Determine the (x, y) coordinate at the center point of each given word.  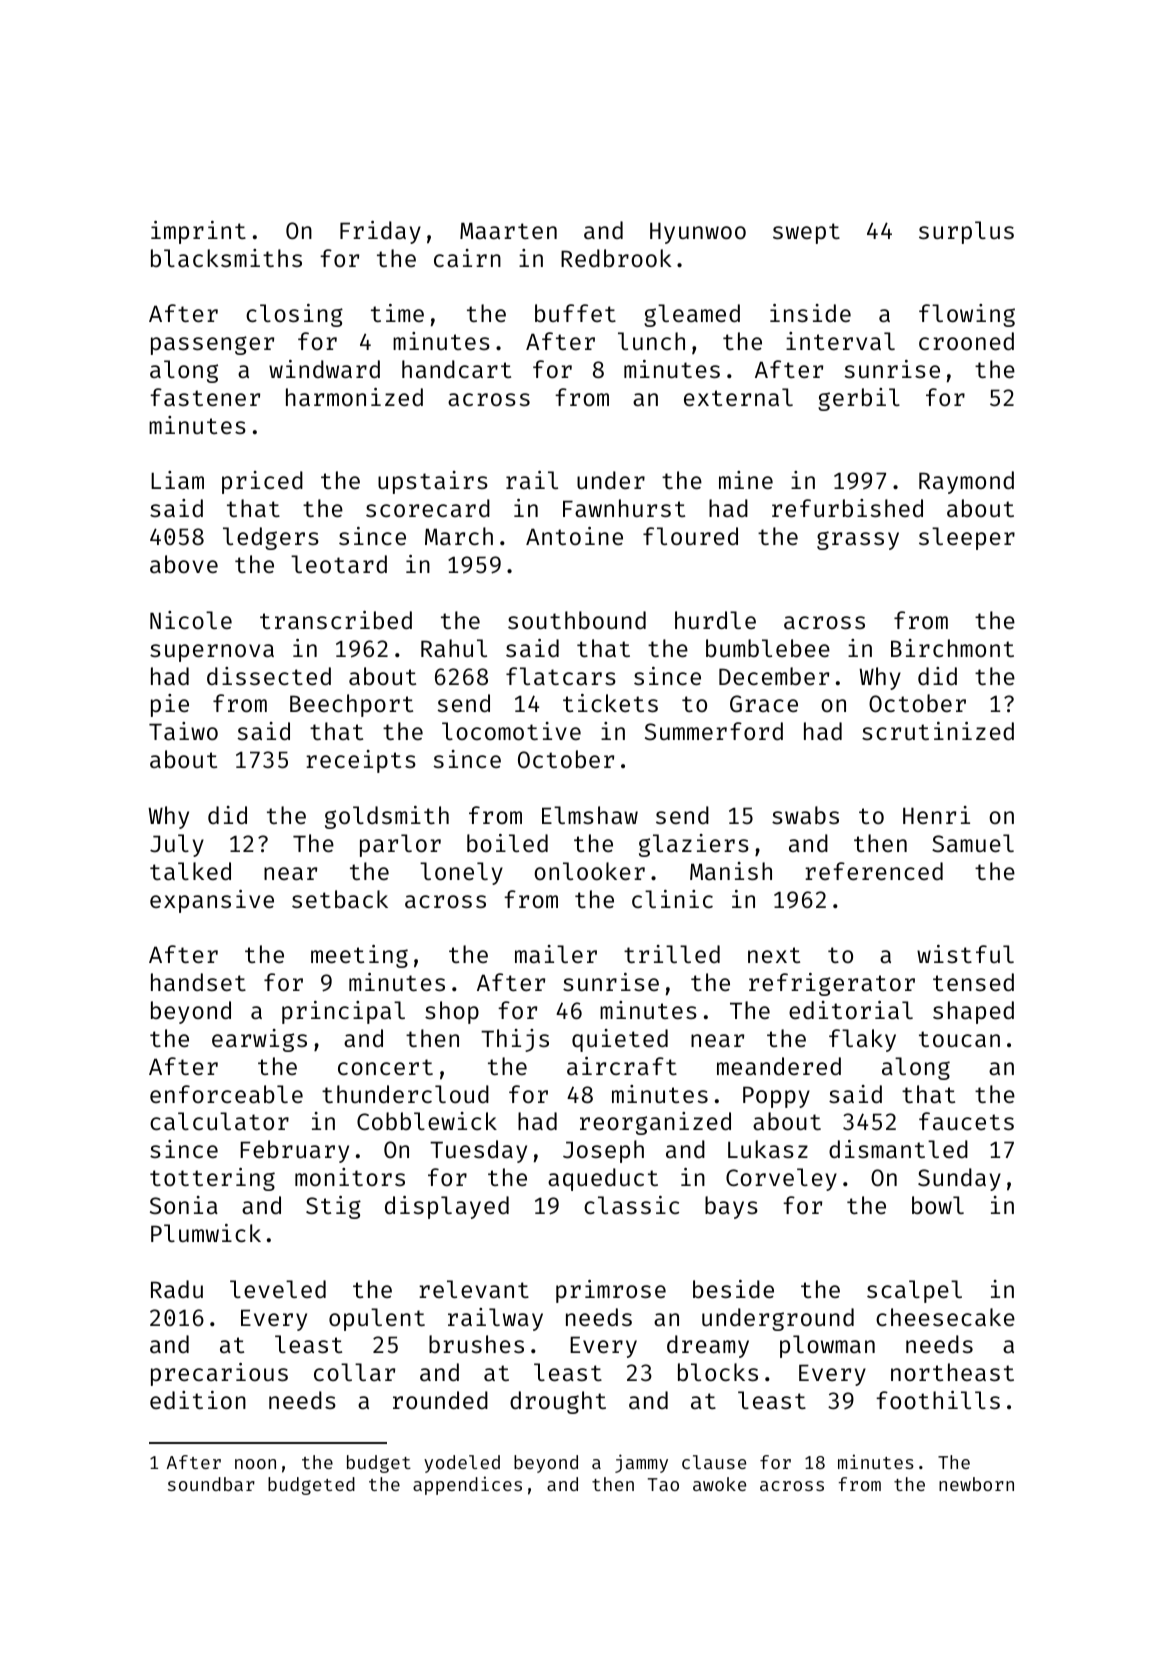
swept (806, 233)
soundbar (211, 1484)
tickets (610, 703)
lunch (651, 341)
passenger (212, 345)
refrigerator (832, 984)
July (177, 845)
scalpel (914, 1291)
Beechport (351, 705)
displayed (447, 1207)
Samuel (973, 843)
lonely (461, 873)
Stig (333, 1207)
